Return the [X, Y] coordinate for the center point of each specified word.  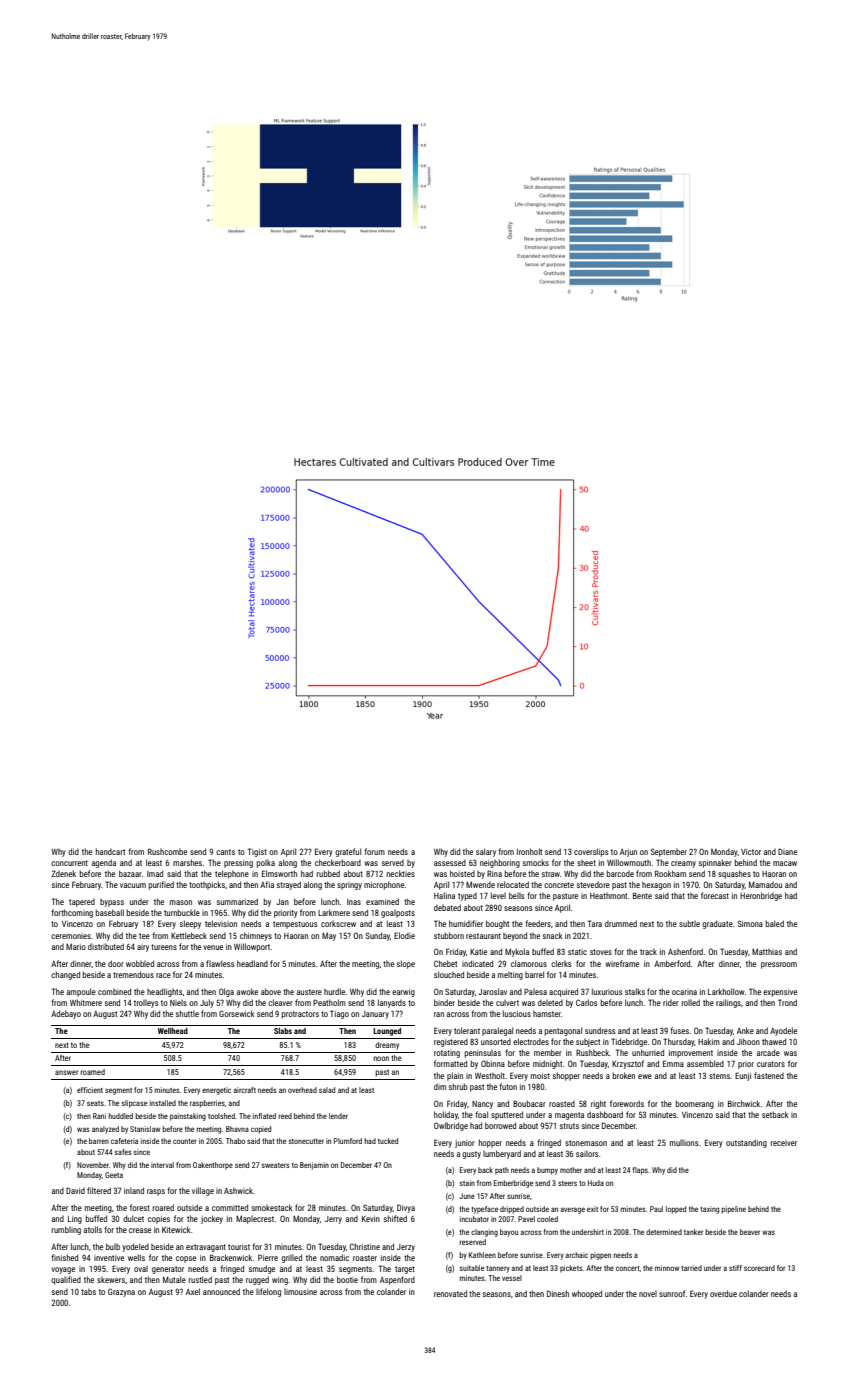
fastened [769, 1075]
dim [440, 1087]
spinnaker [715, 863]
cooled [547, 1219]
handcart [110, 851]
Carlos [586, 1002]
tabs [88, 1292]
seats [95, 1103]
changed [65, 975]
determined [664, 1232]
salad [327, 1090]
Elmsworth [279, 873]
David [75, 1190]
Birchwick [744, 1103]
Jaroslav [492, 991]
